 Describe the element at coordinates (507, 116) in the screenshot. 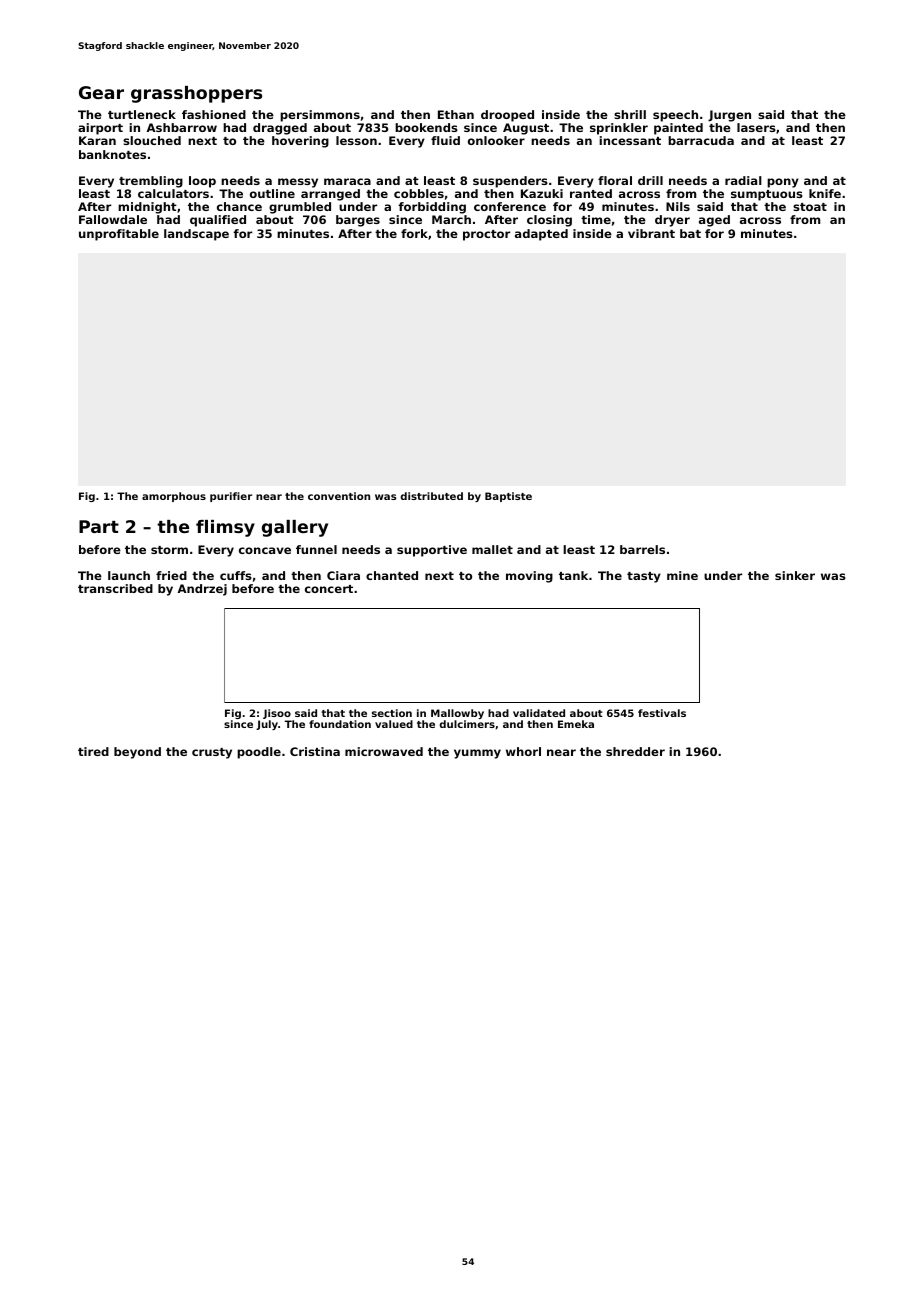

I see `drooped` at that location.
